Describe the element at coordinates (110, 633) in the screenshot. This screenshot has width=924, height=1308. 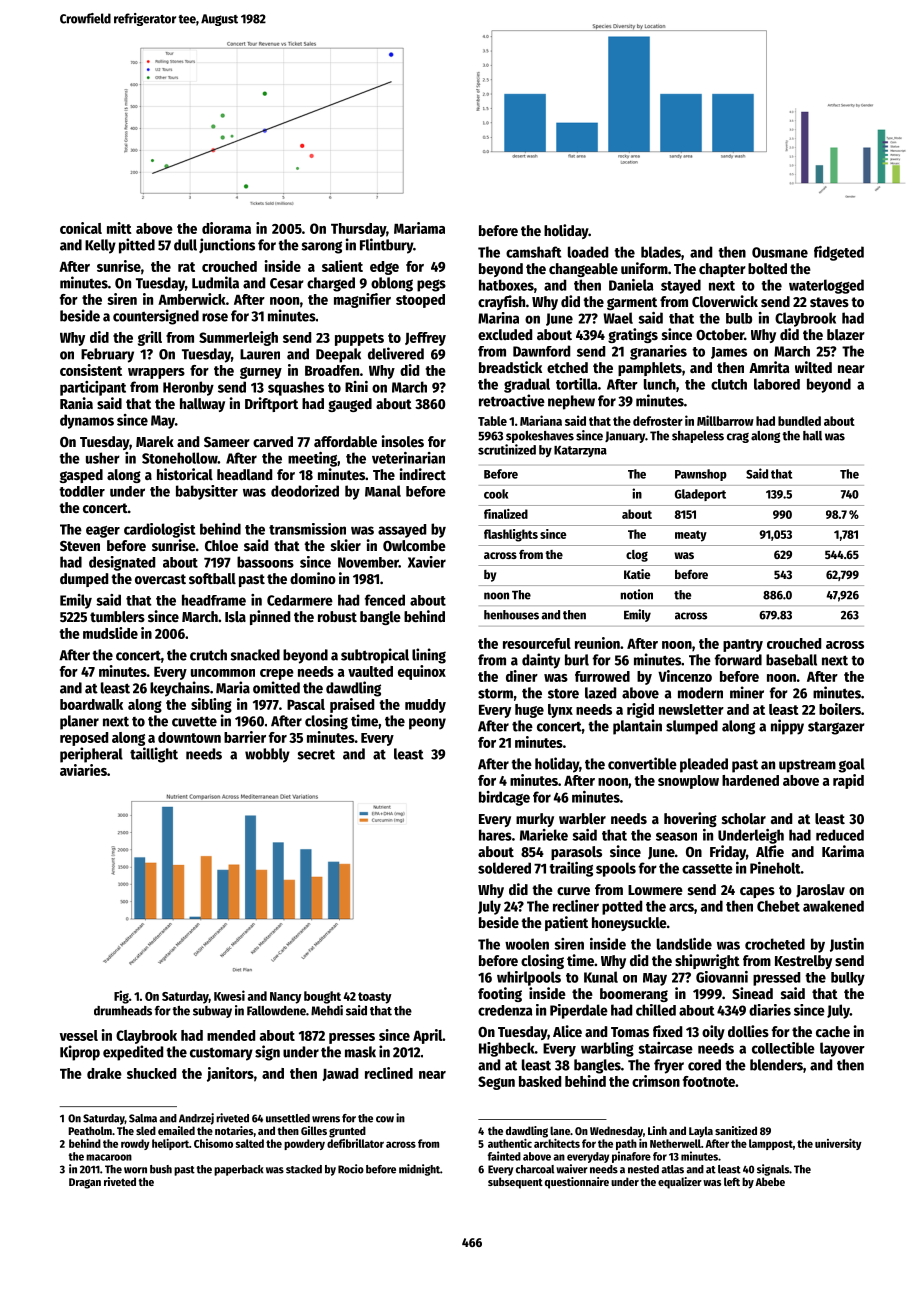
I see `mudslide` at that location.
